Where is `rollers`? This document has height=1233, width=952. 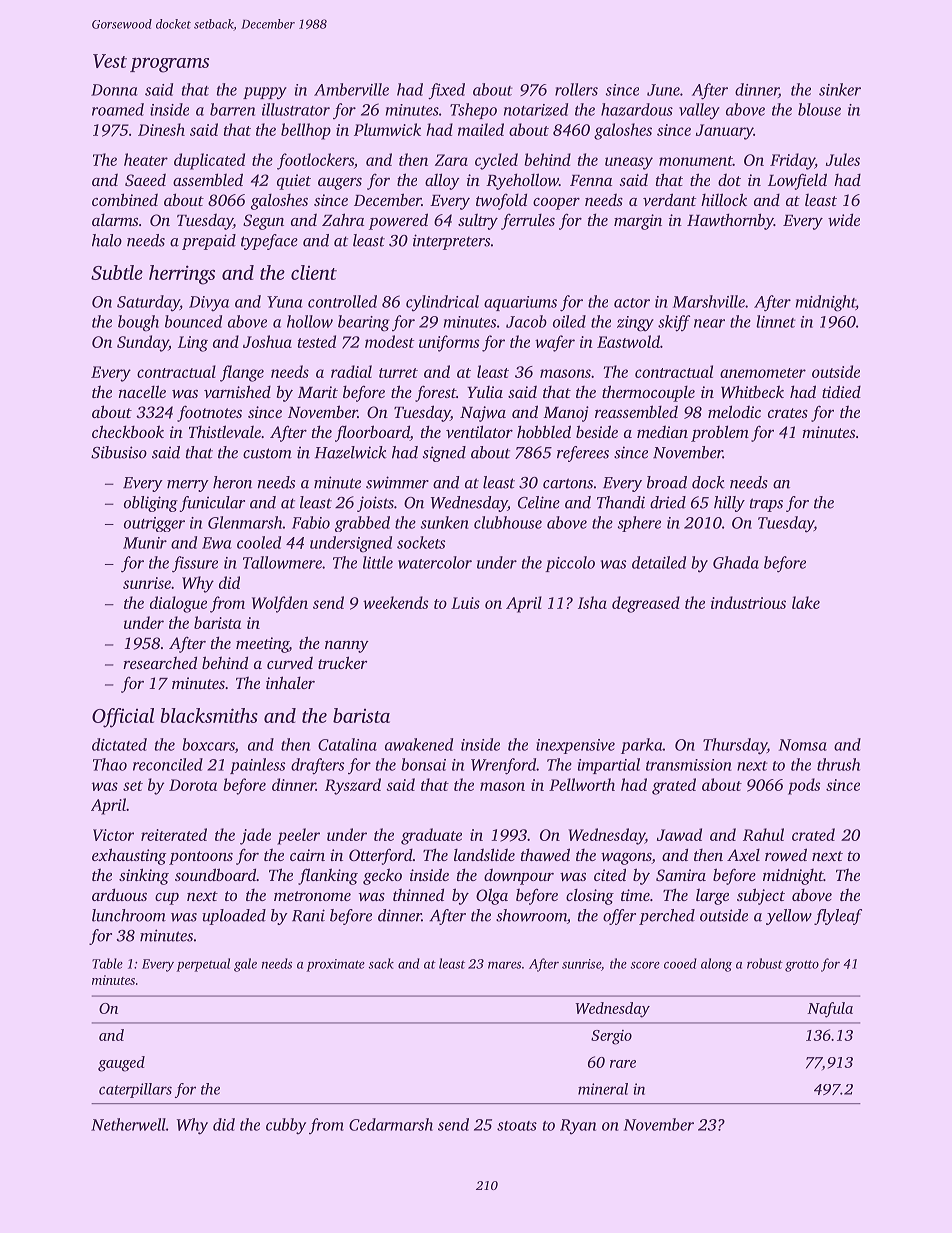
rollers is located at coordinates (576, 89).
